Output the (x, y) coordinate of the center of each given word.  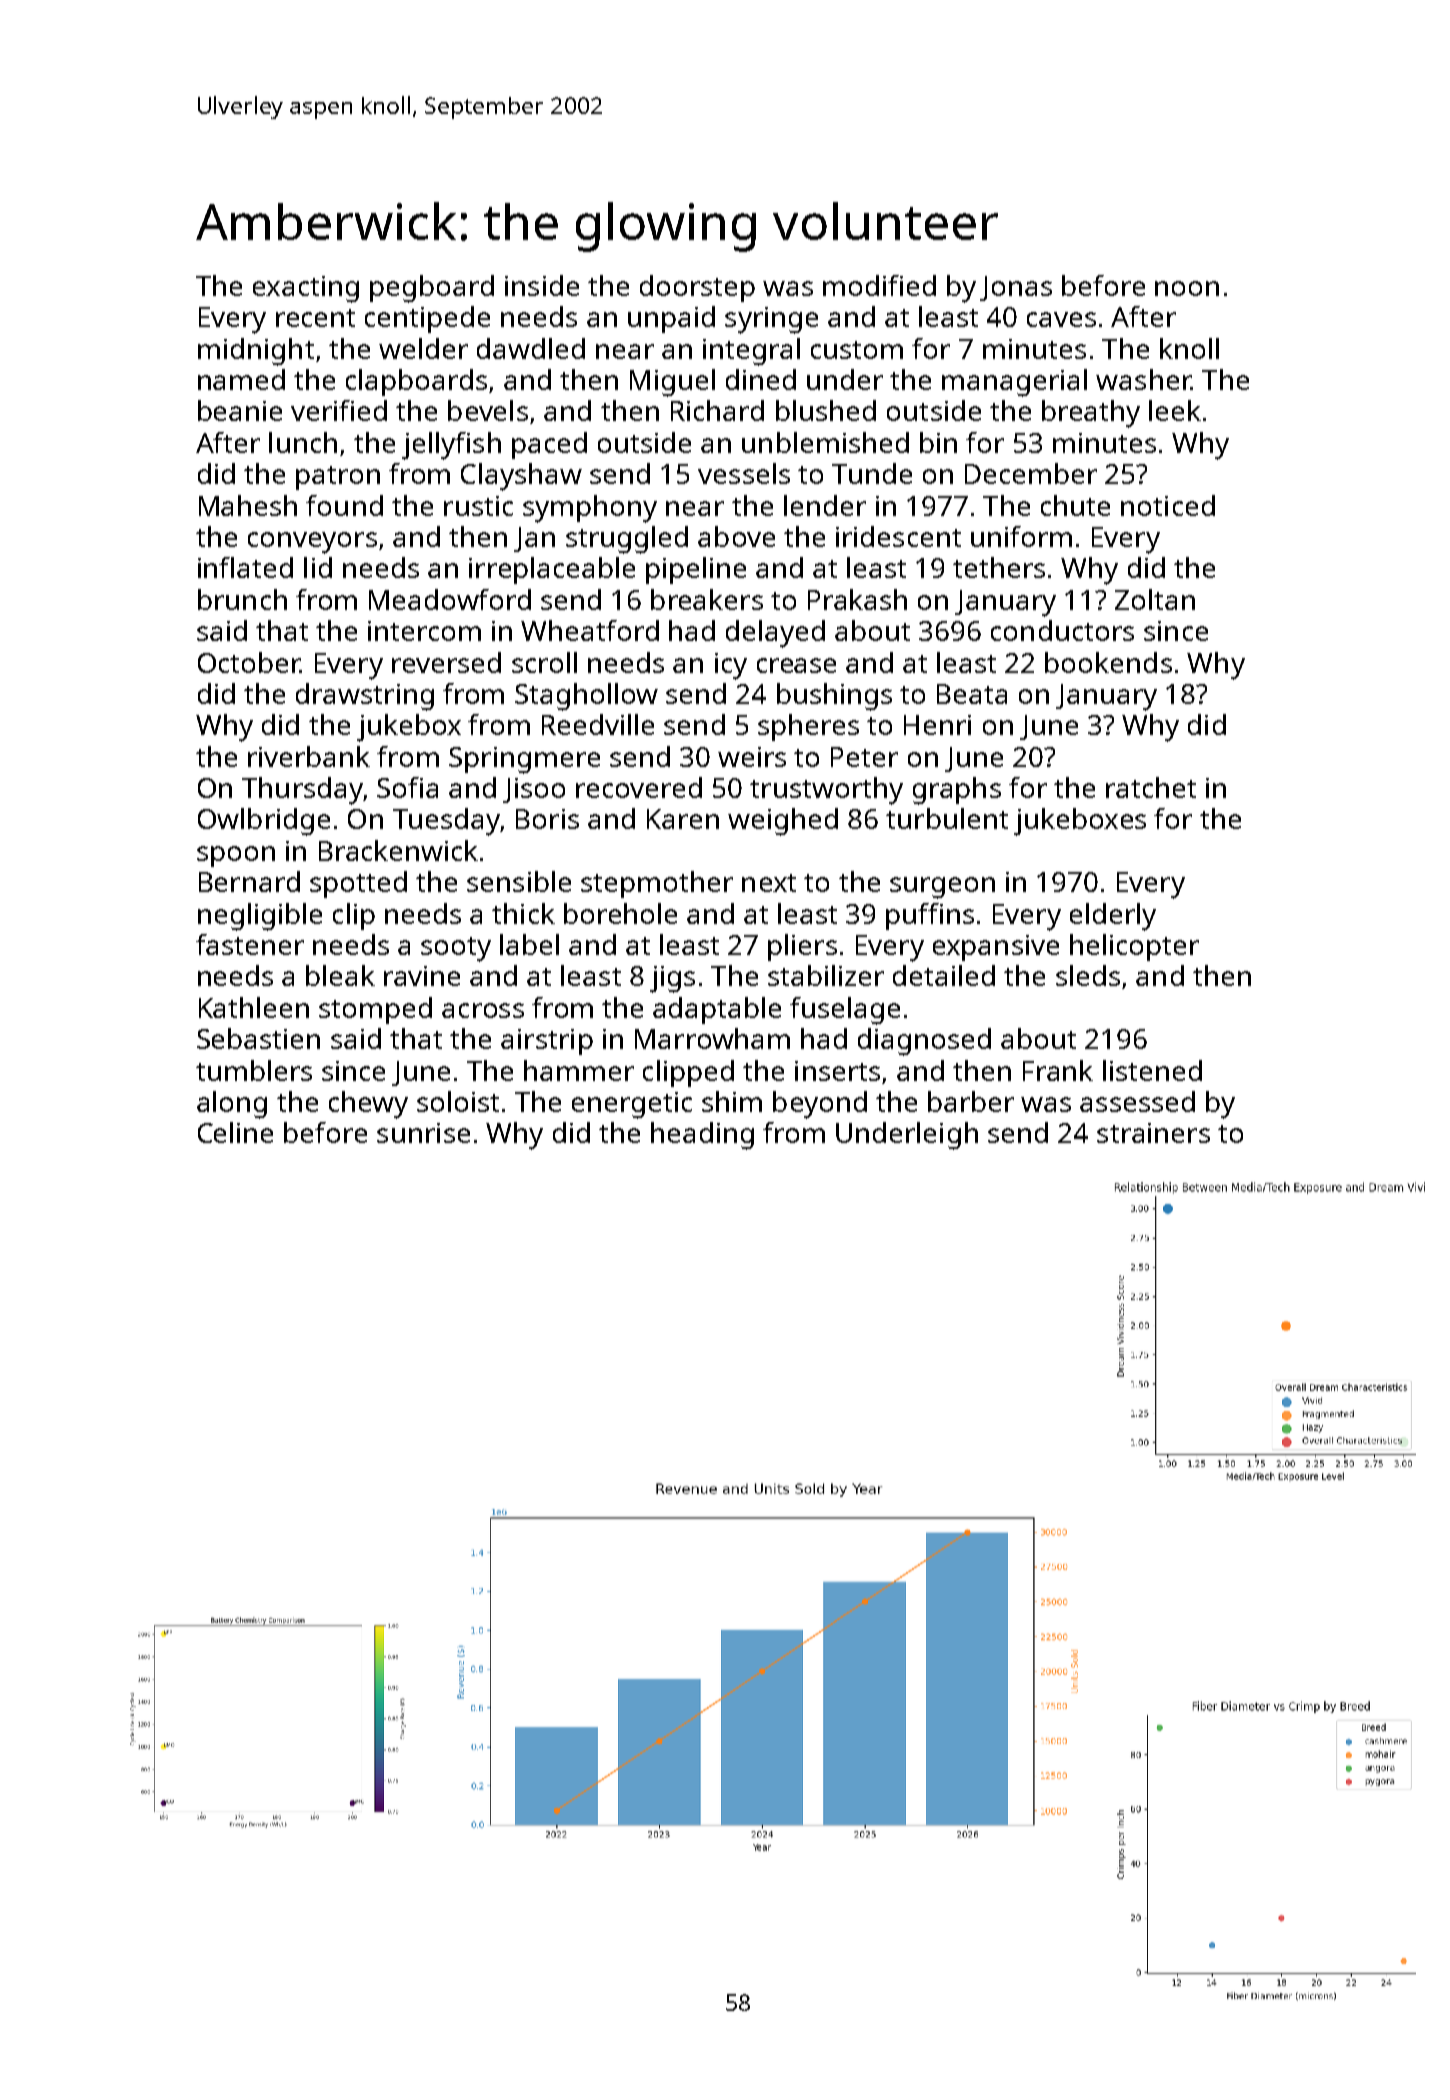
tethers (999, 567)
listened (1152, 1070)
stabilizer (826, 975)
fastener (250, 944)
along (232, 1105)
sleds (1088, 975)
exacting (306, 289)
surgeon (942, 888)
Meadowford (450, 599)
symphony (590, 509)
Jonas (1016, 288)
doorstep (697, 288)
